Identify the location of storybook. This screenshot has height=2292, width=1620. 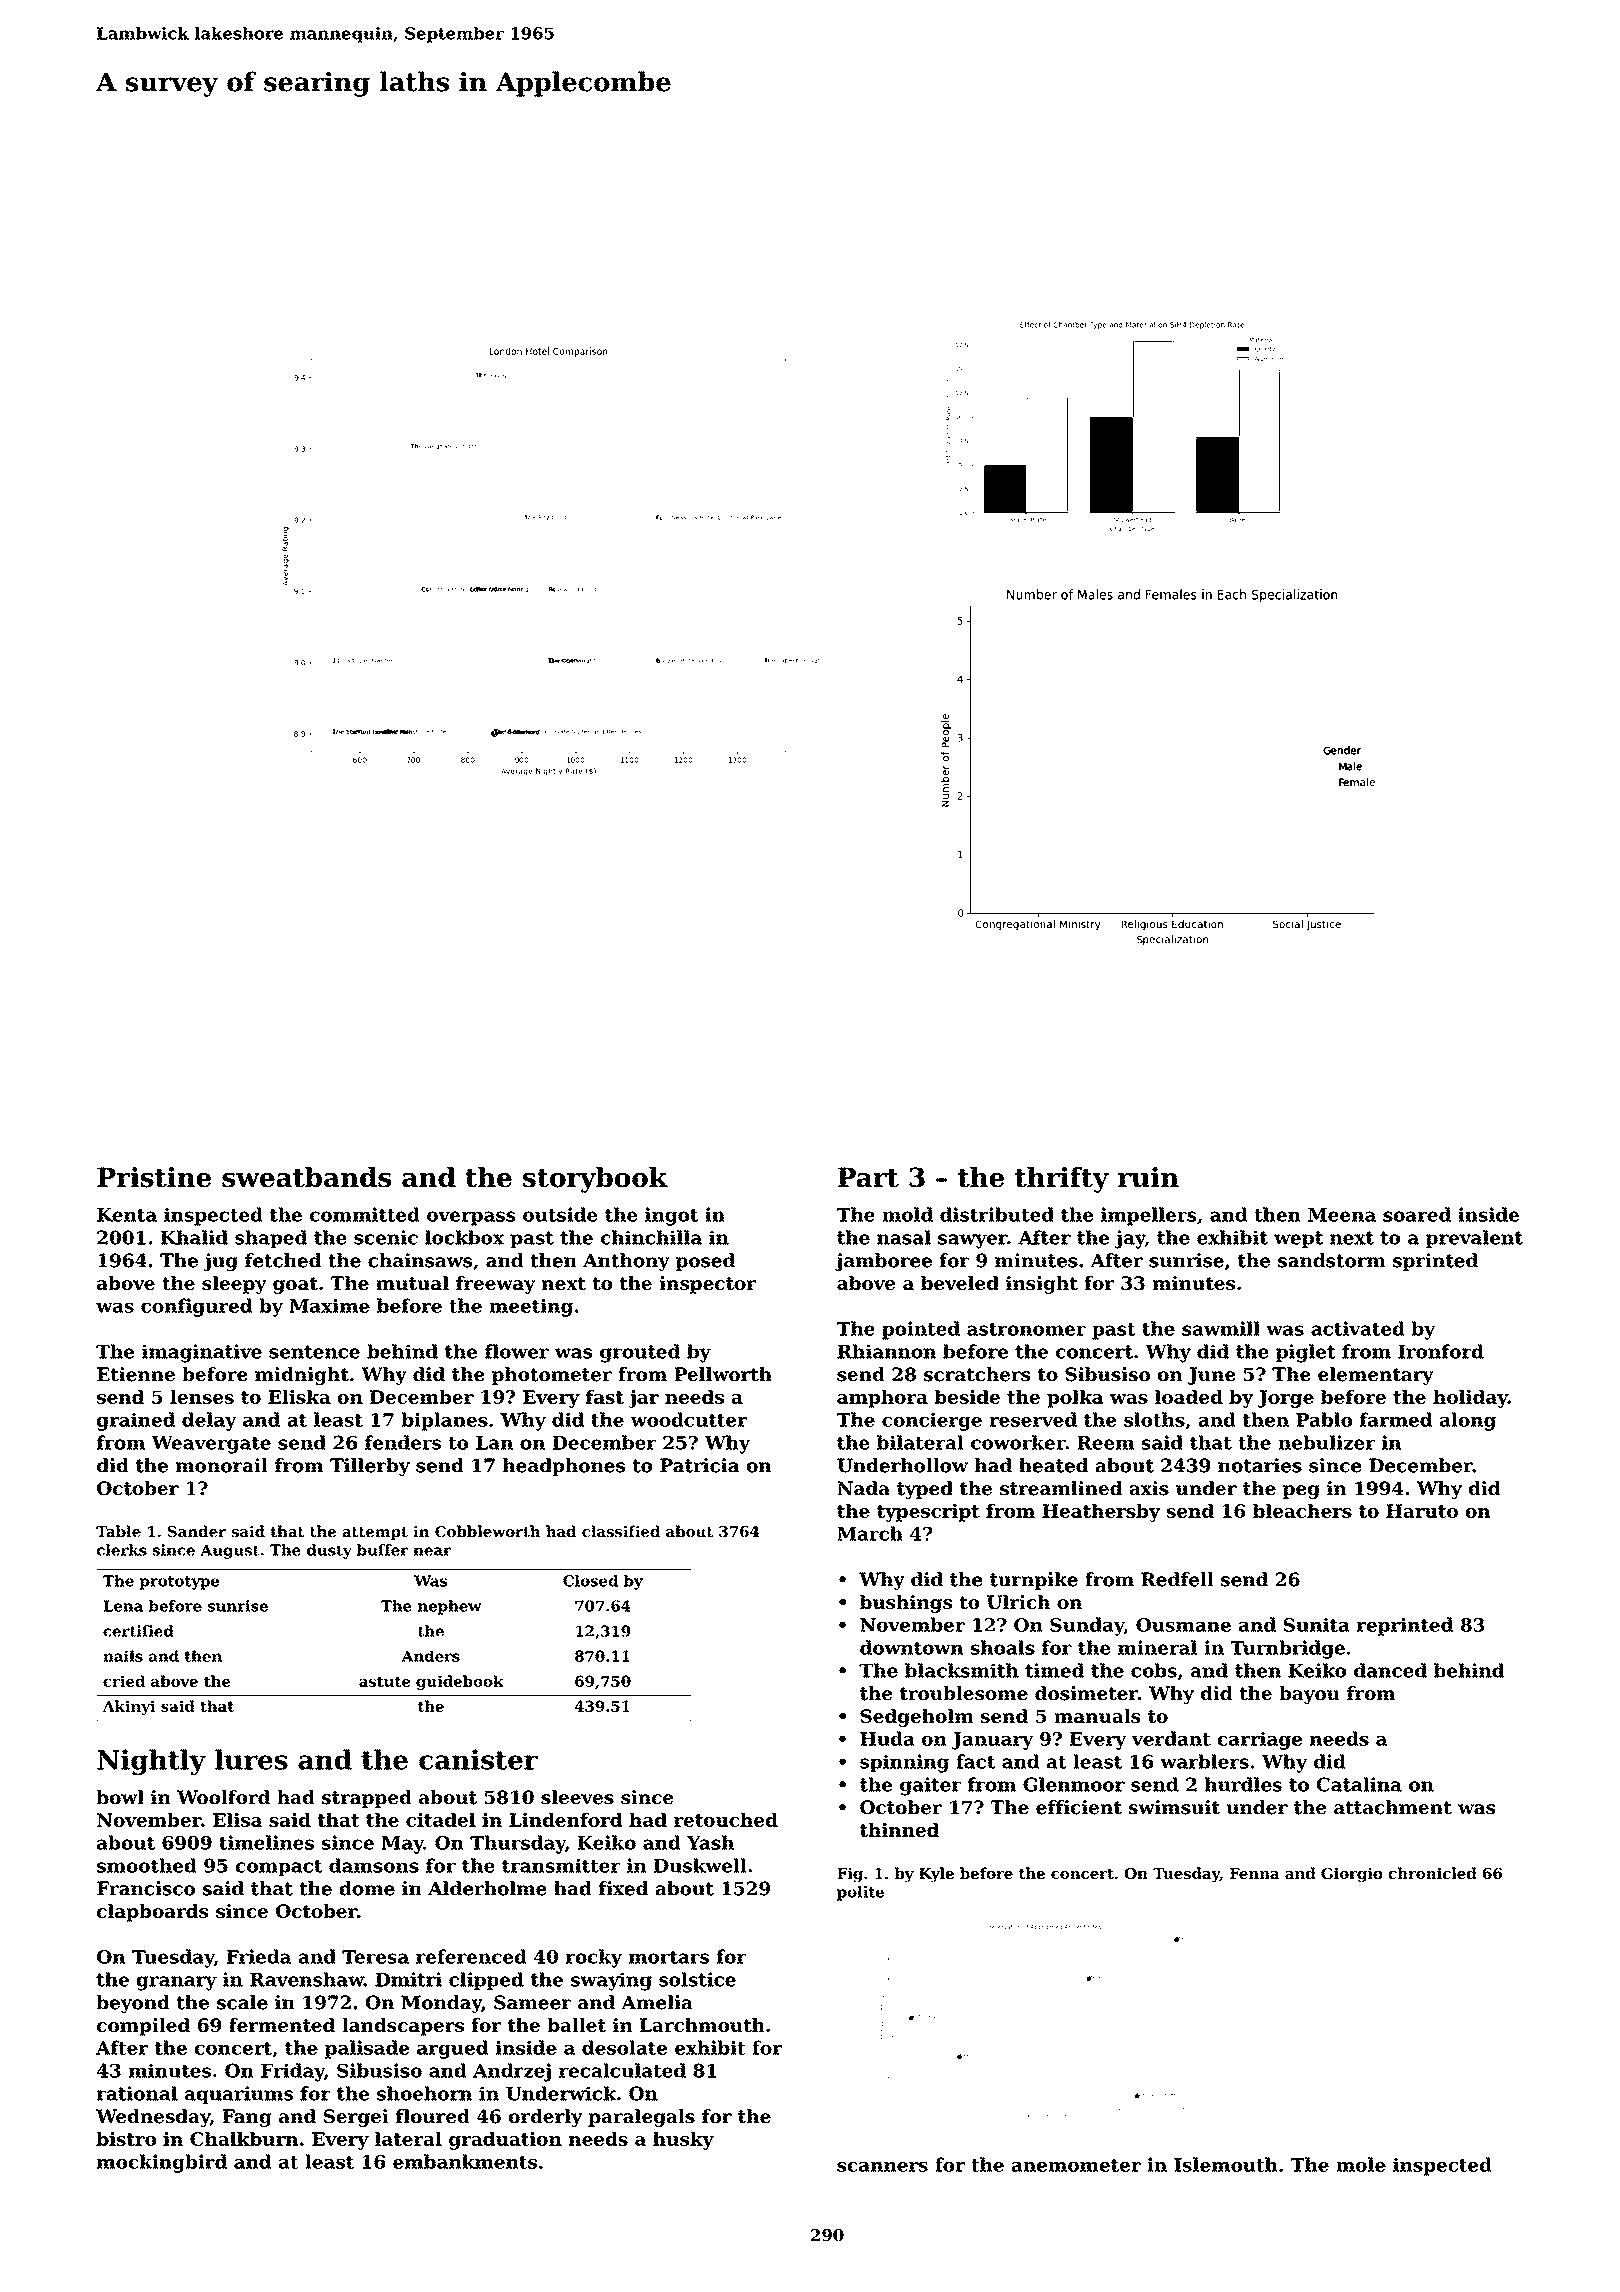
(595, 1180).
